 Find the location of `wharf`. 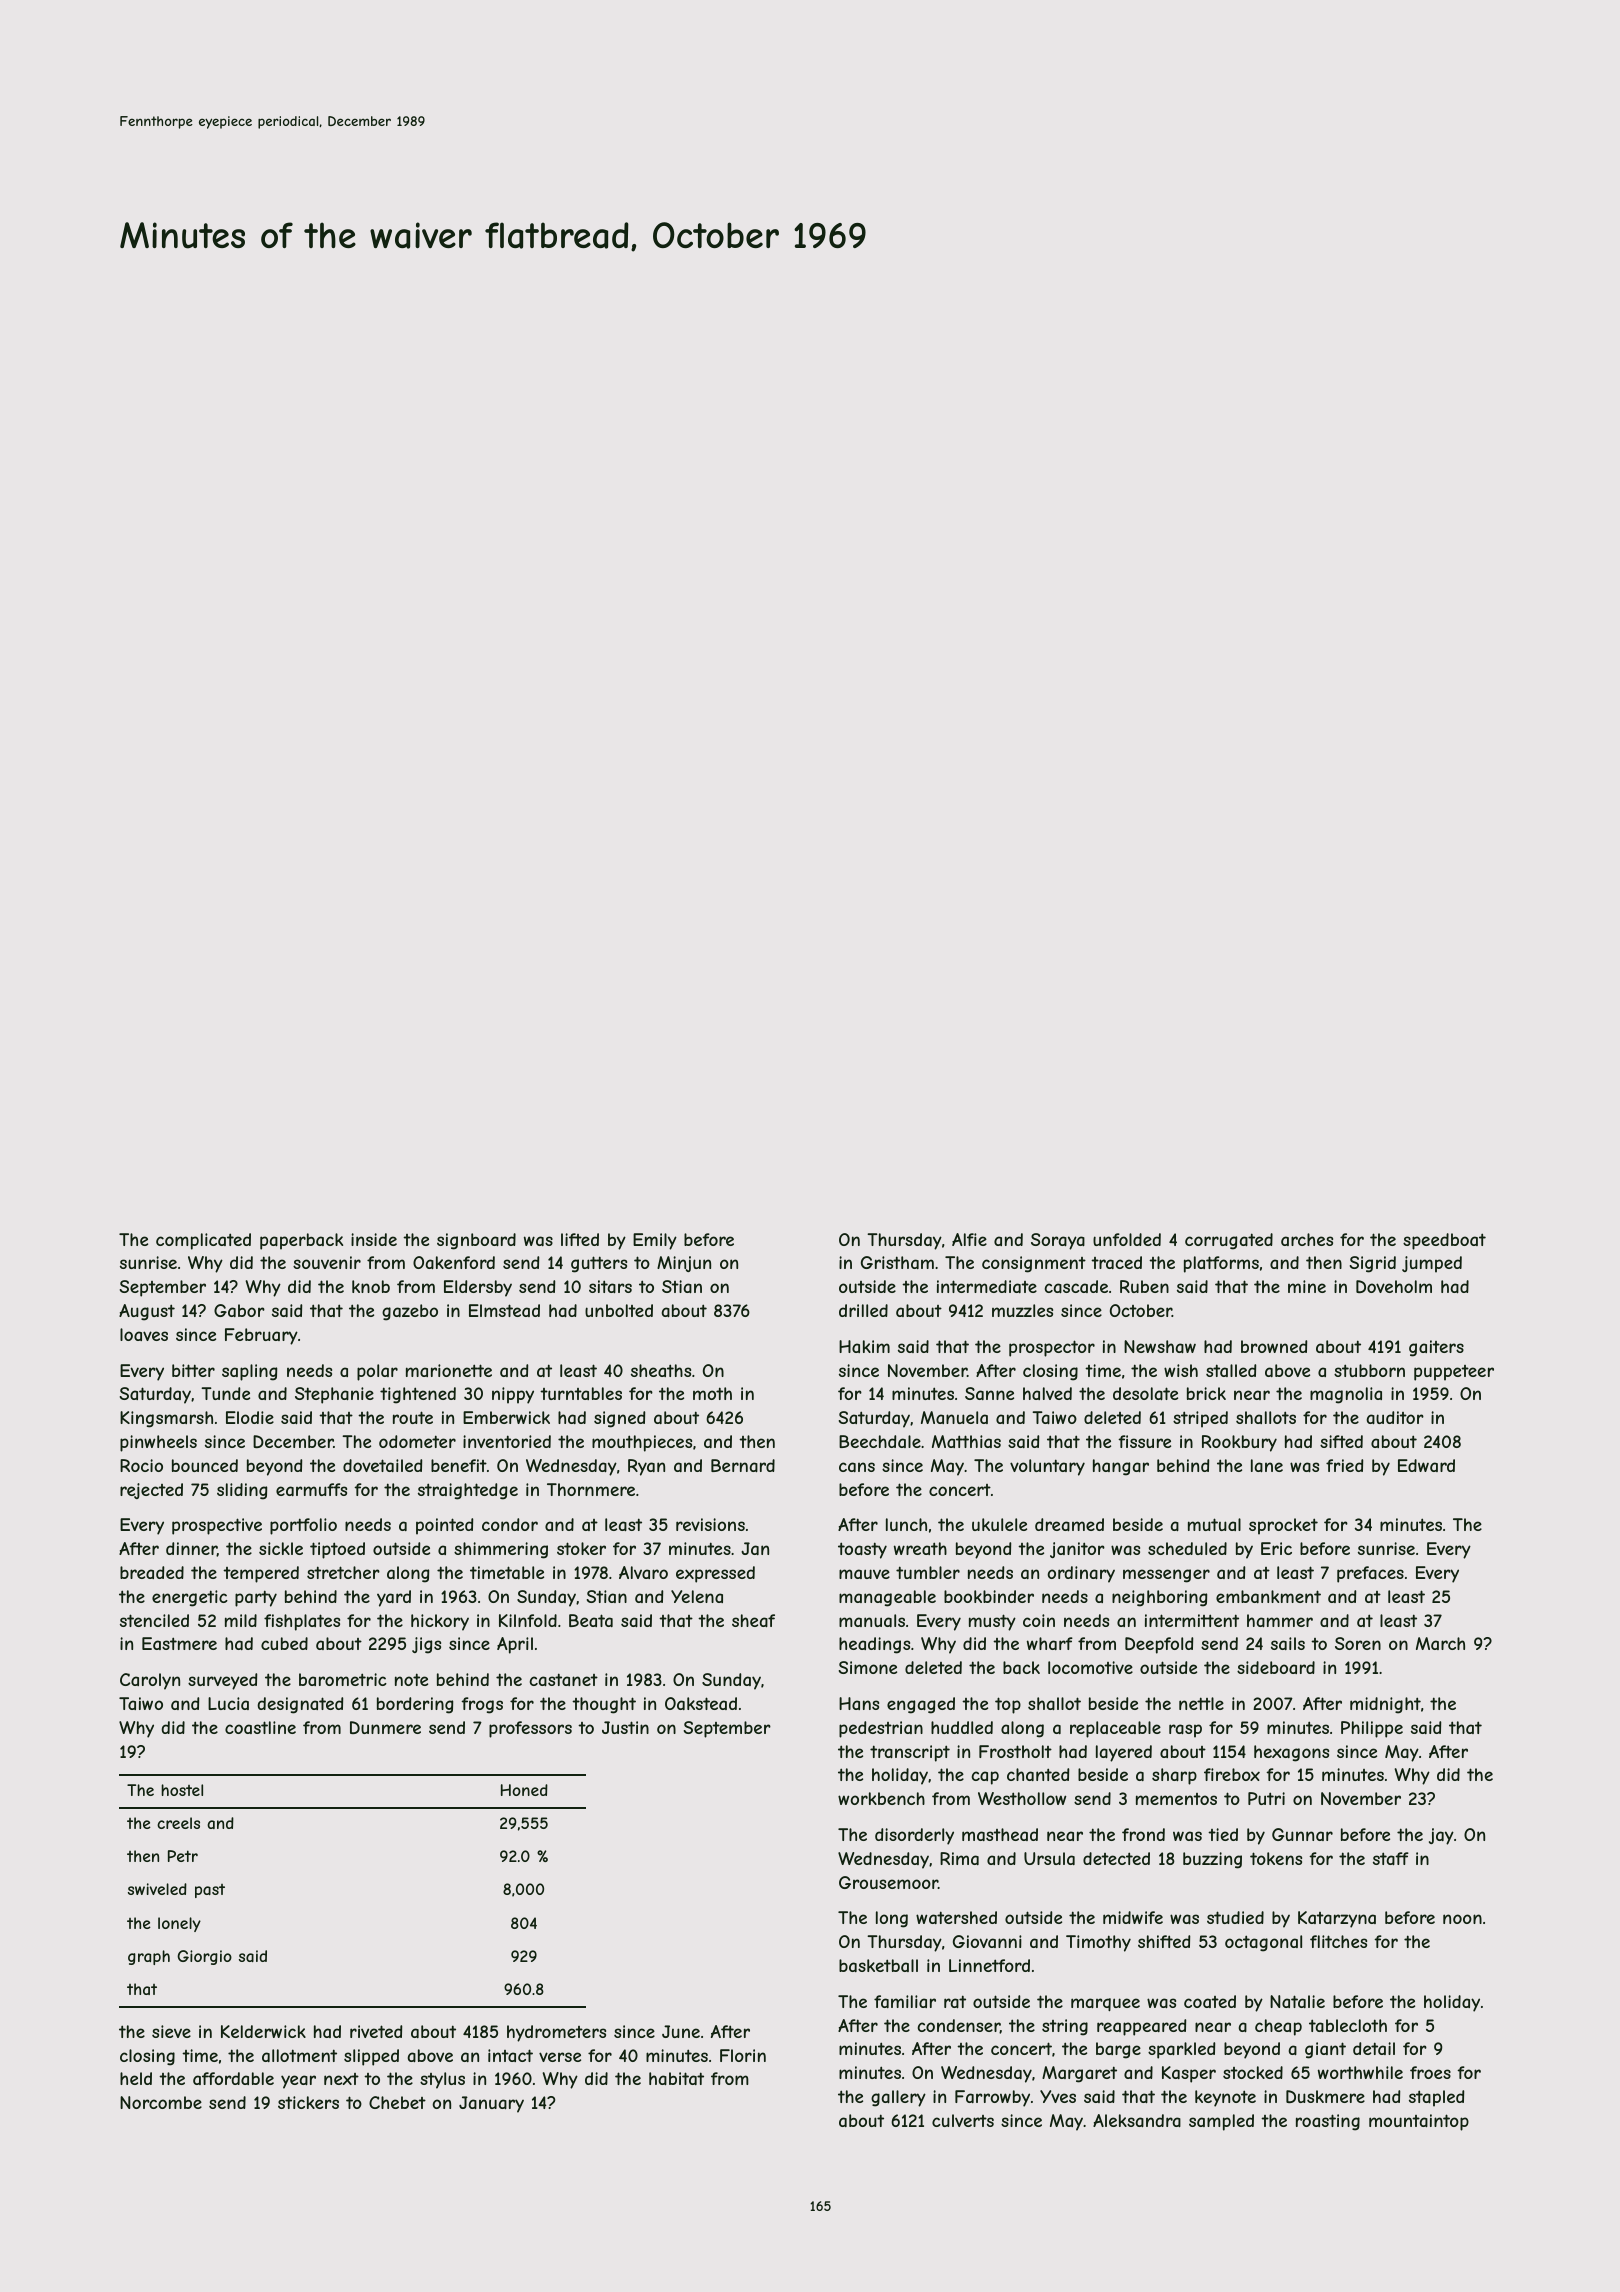

wharf is located at coordinates (1050, 1643).
